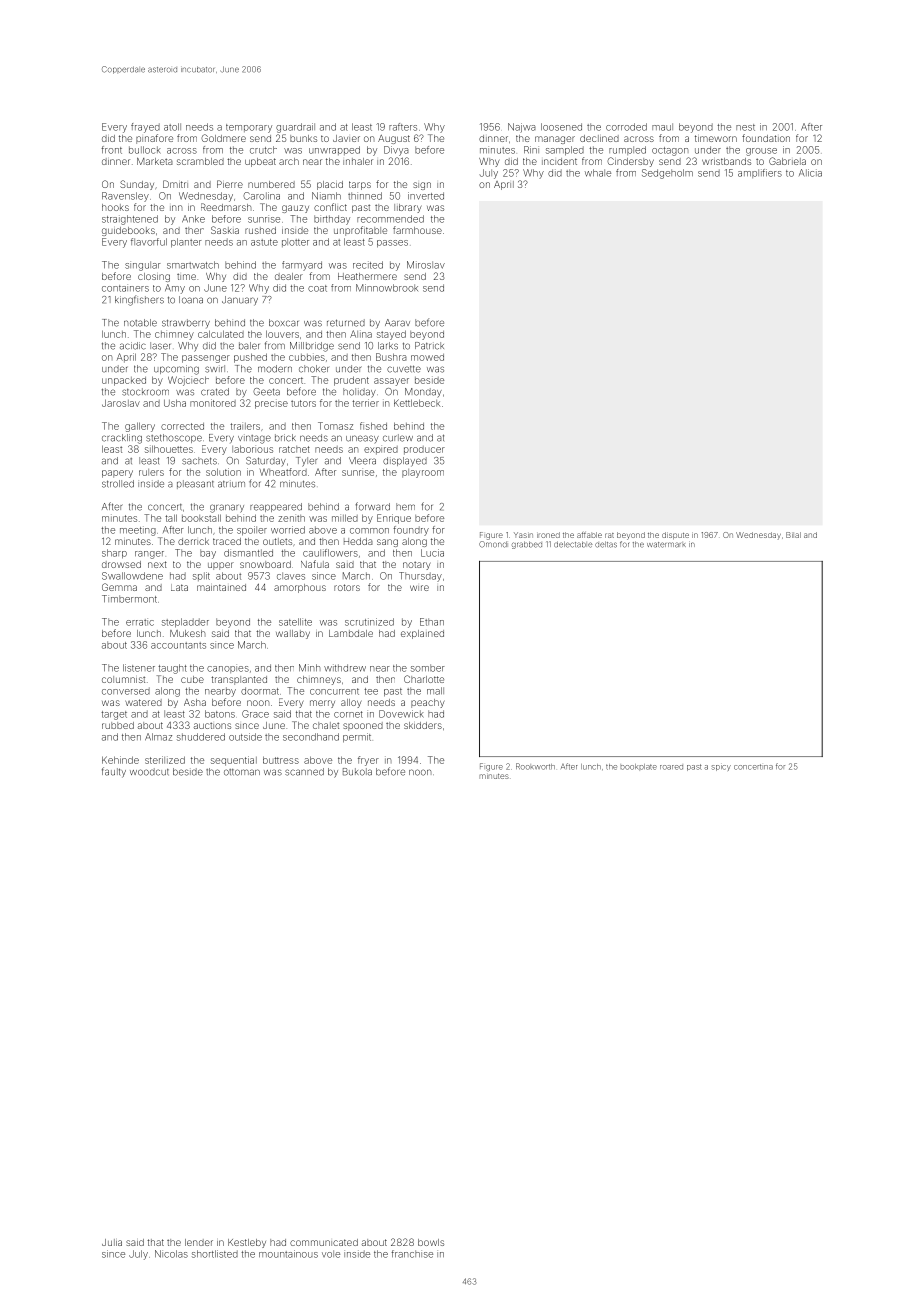 The height and width of the screenshot is (1308, 924). What do you see at coordinates (288, 1254) in the screenshot?
I see `mountainous` at bounding box center [288, 1254].
